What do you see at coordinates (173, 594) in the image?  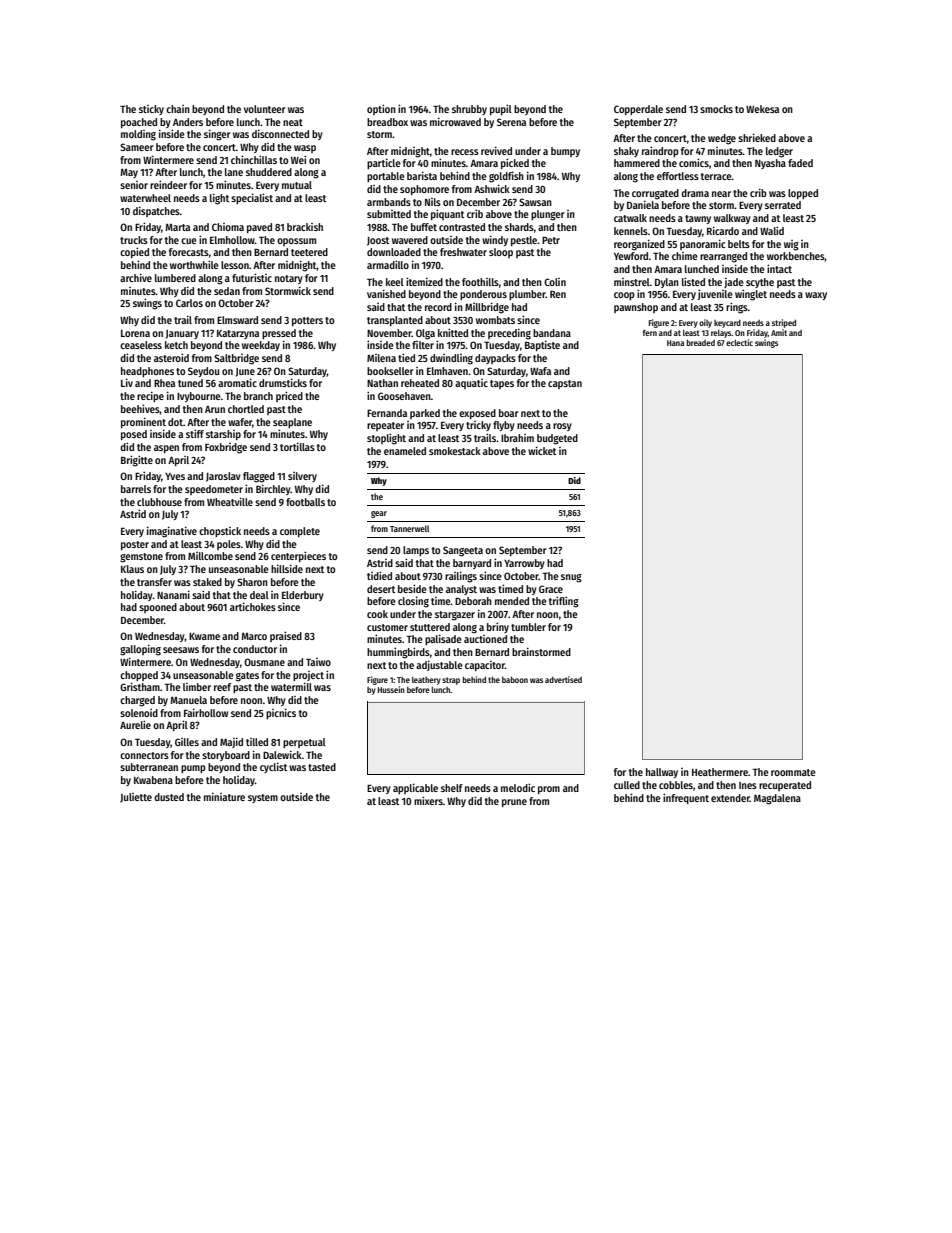 I see `Nanami` at bounding box center [173, 594].
